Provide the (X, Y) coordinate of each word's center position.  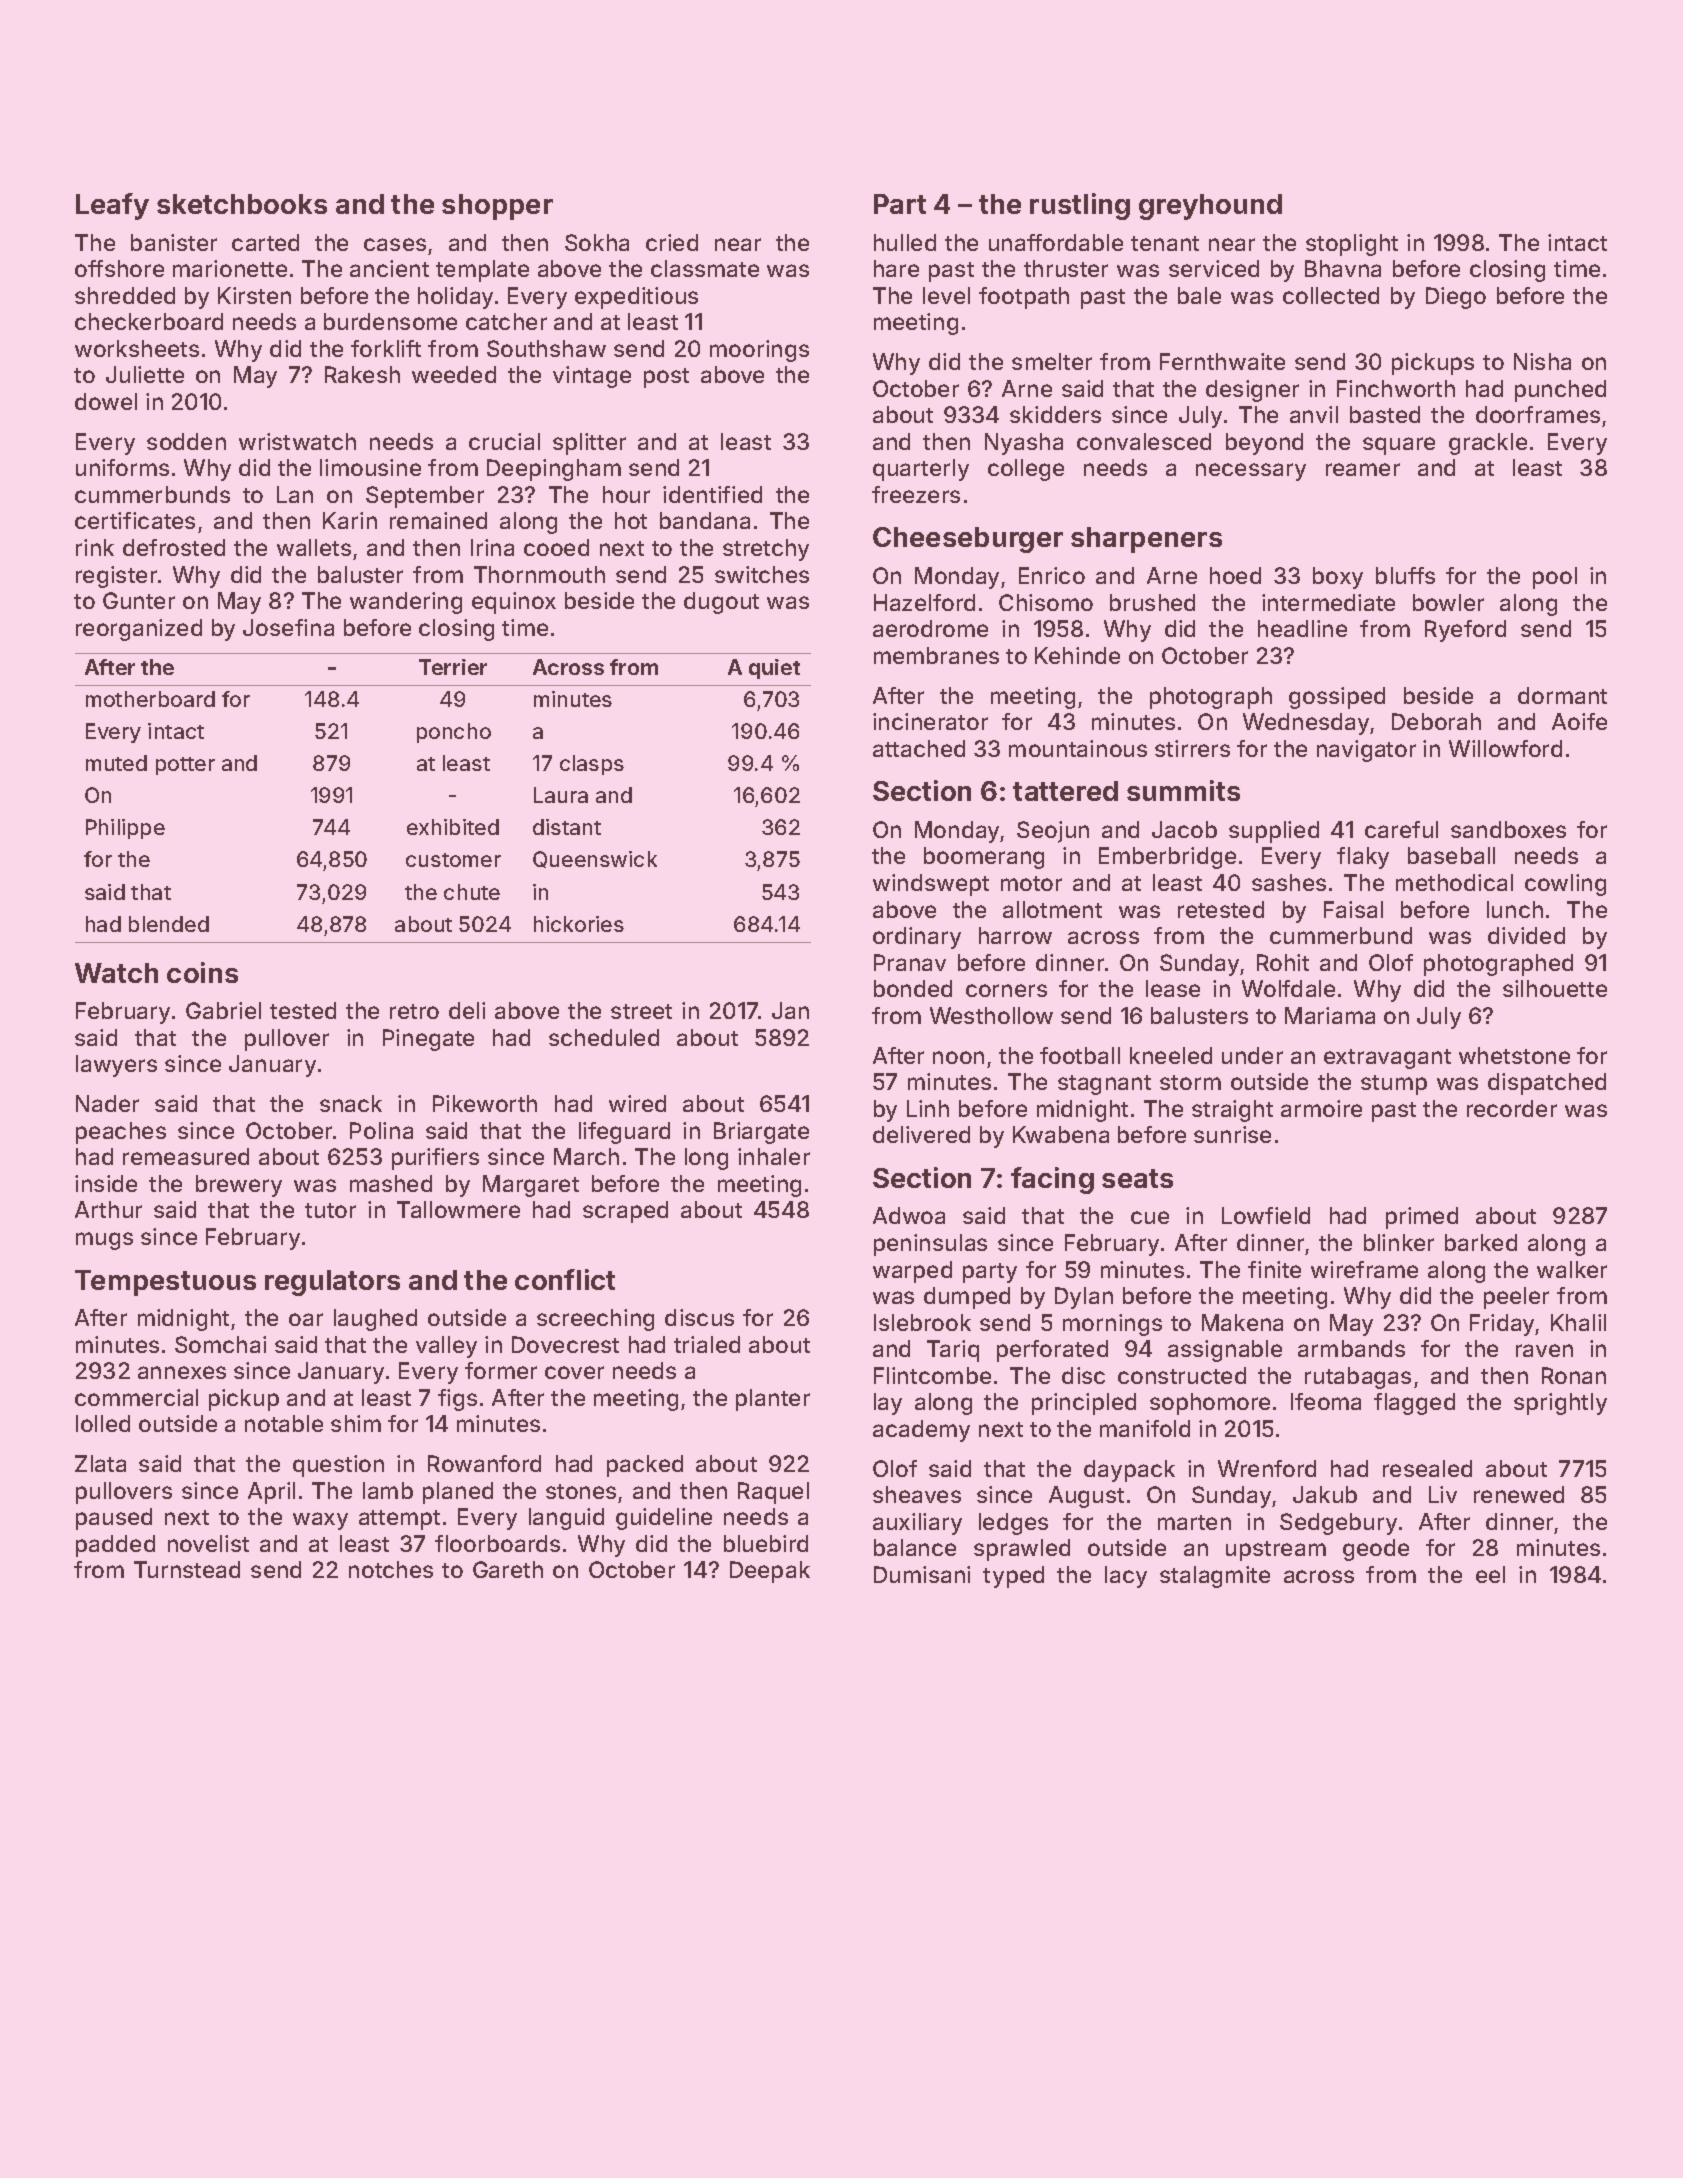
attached (919, 748)
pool (1555, 578)
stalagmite (1215, 1577)
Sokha (597, 242)
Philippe (125, 829)
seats (1137, 1178)
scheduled (604, 1037)
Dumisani (922, 1574)
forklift (386, 348)
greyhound (1210, 207)
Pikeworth (485, 1103)
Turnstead (187, 1569)
